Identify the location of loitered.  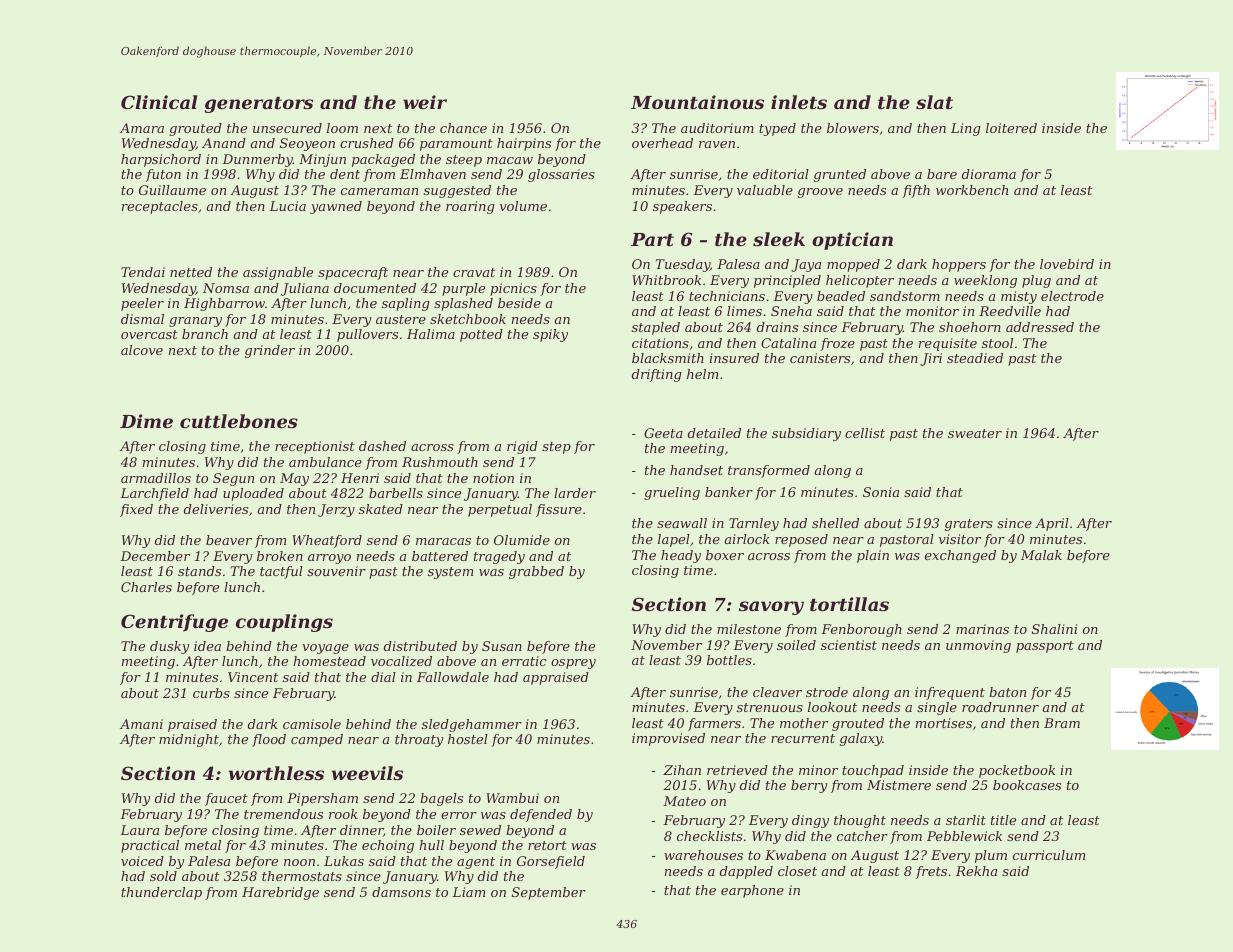
(1011, 128).
